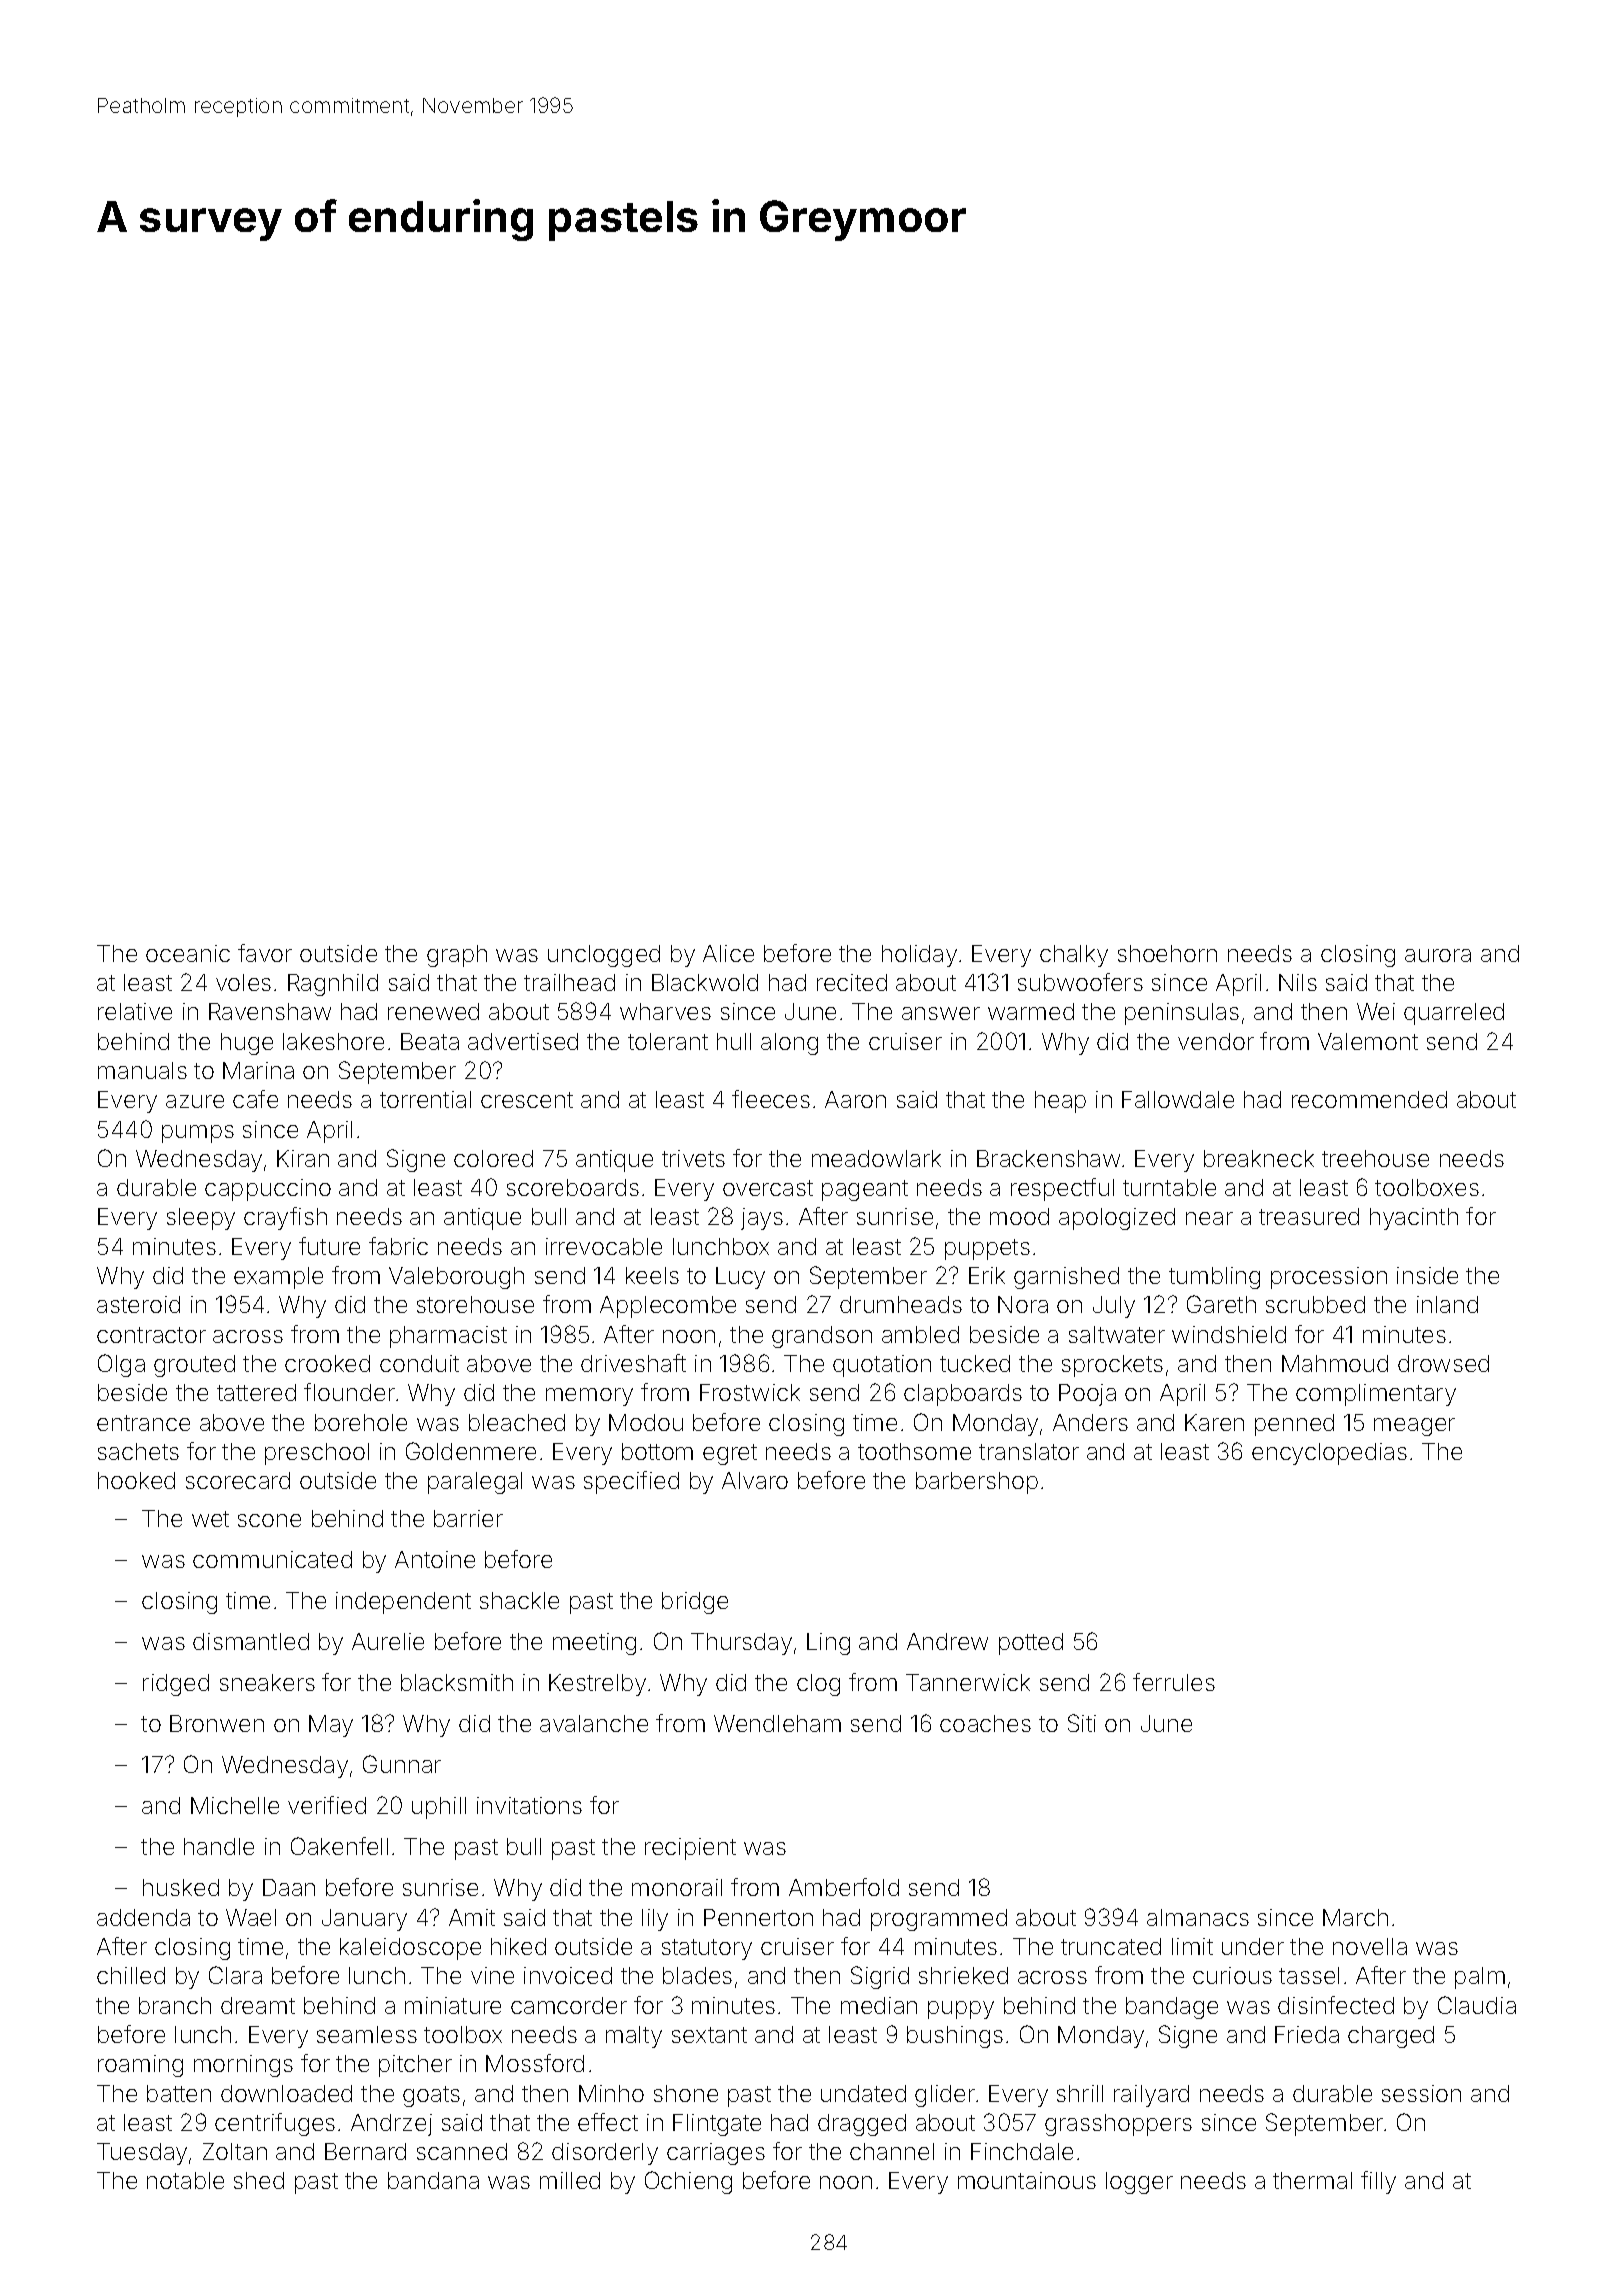 This screenshot has width=1620, height=2292. What do you see at coordinates (1391, 2037) in the screenshot?
I see `charged` at bounding box center [1391, 2037].
